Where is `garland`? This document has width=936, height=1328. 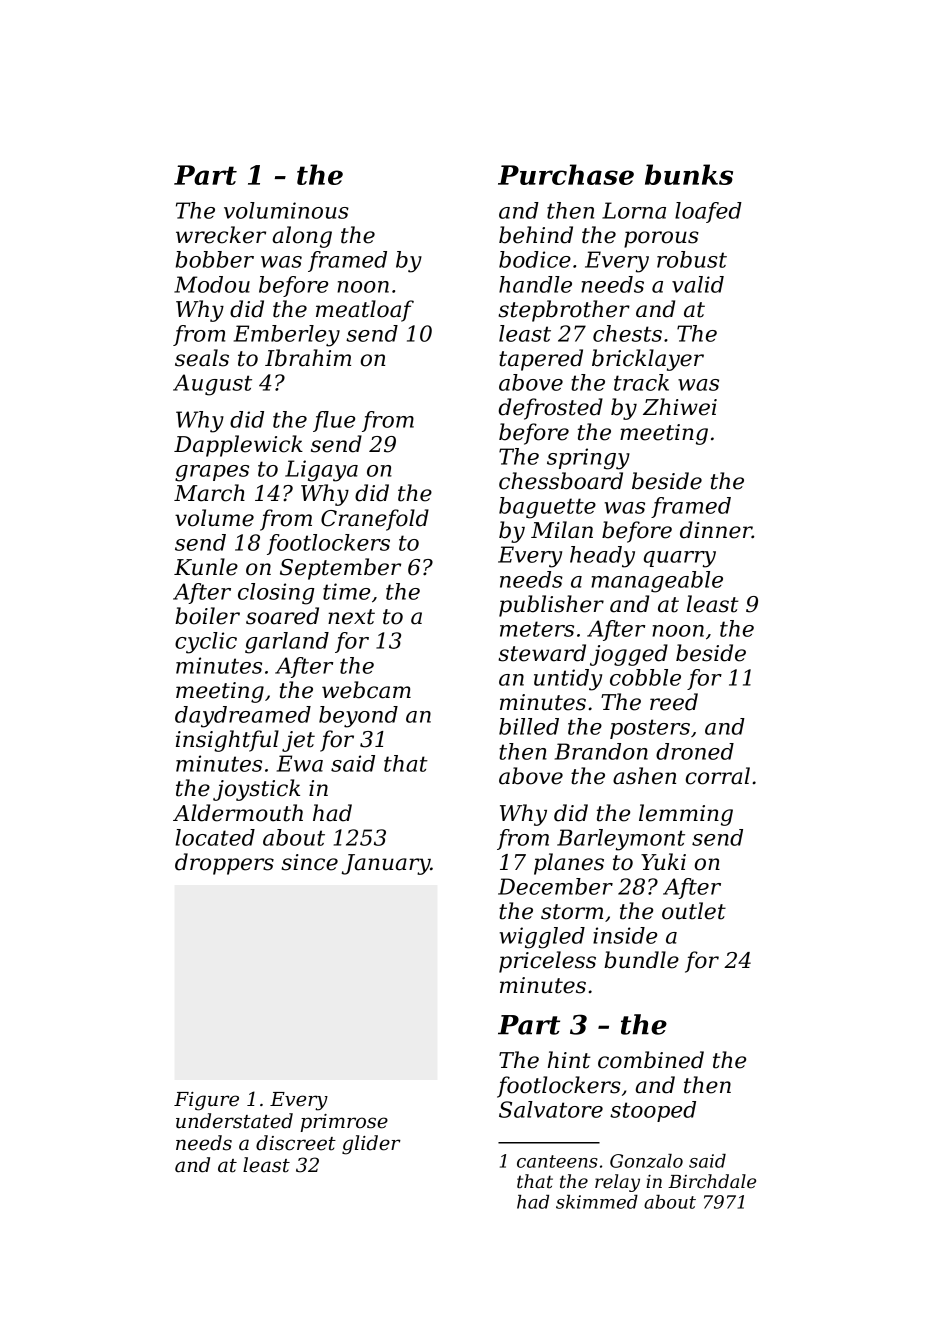
garland is located at coordinates (287, 643).
